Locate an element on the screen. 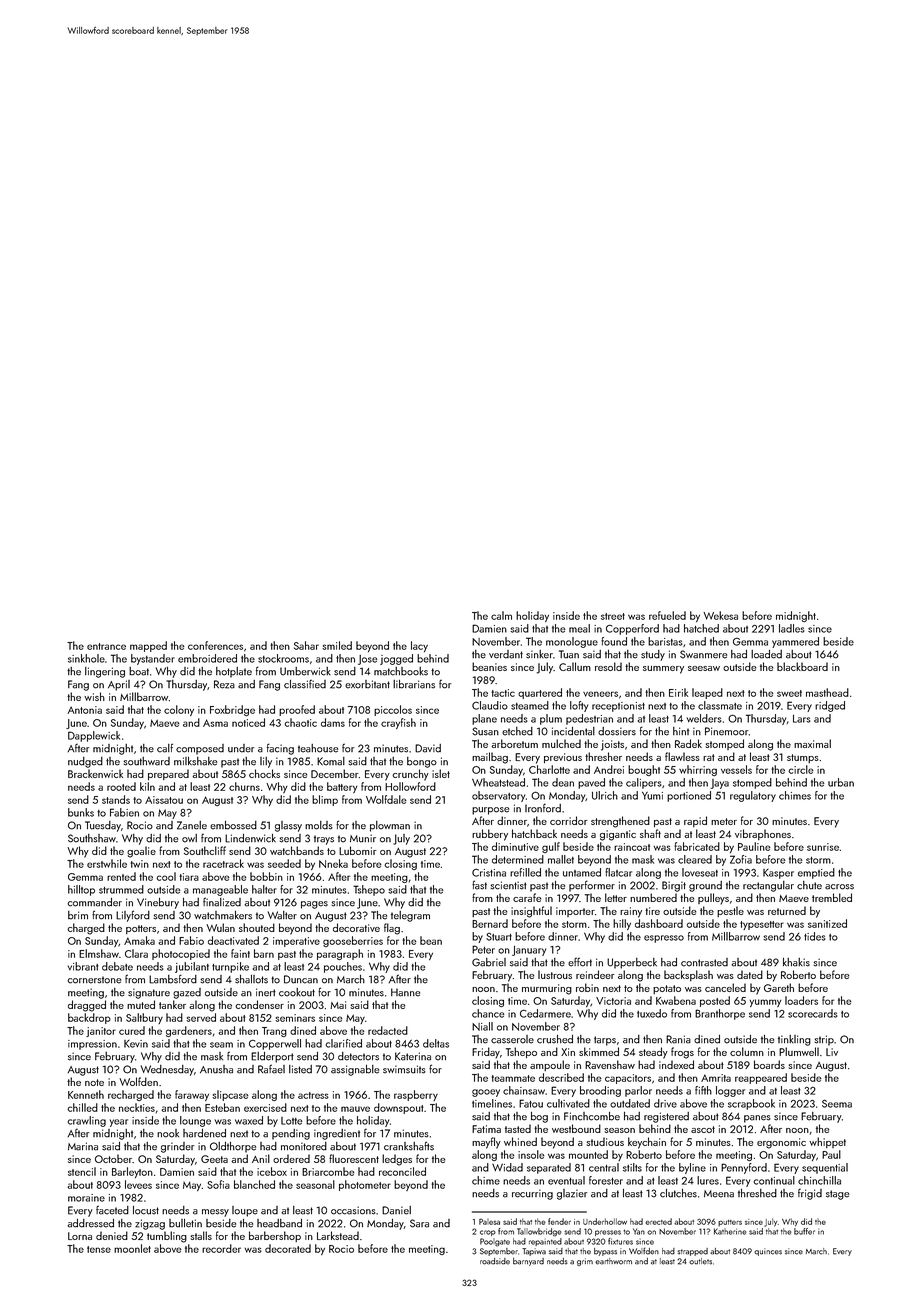 The width and height of the screenshot is (924, 1308). roadside is located at coordinates (495, 1261).
